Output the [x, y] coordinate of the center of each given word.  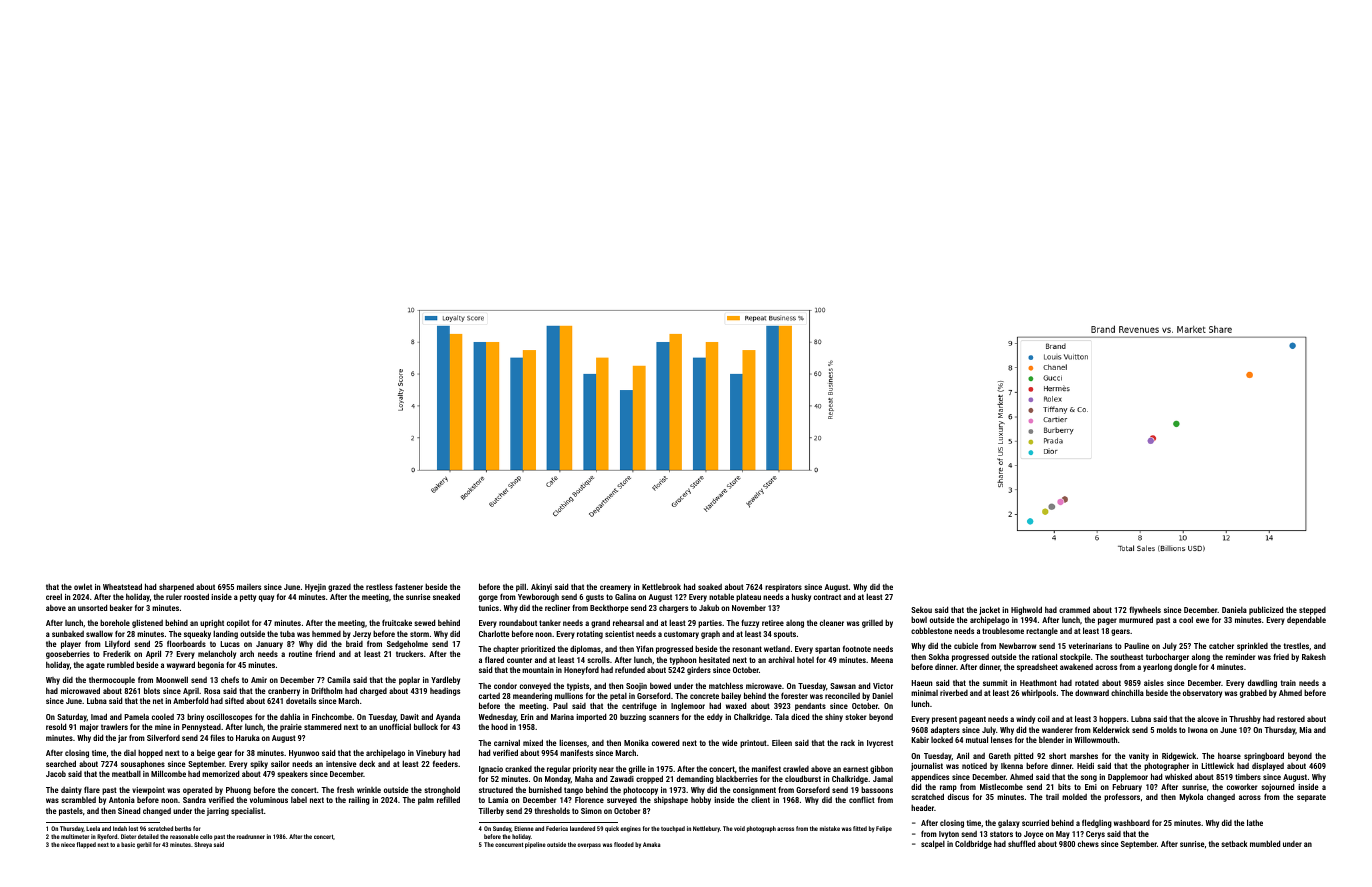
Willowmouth [1095, 739]
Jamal [883, 779]
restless [379, 586]
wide [730, 742]
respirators [783, 588]
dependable [1306, 620]
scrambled [78, 800]
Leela [93, 828]
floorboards [186, 643]
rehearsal [628, 623]
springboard [1264, 756]
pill [521, 587]
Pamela [136, 716]
